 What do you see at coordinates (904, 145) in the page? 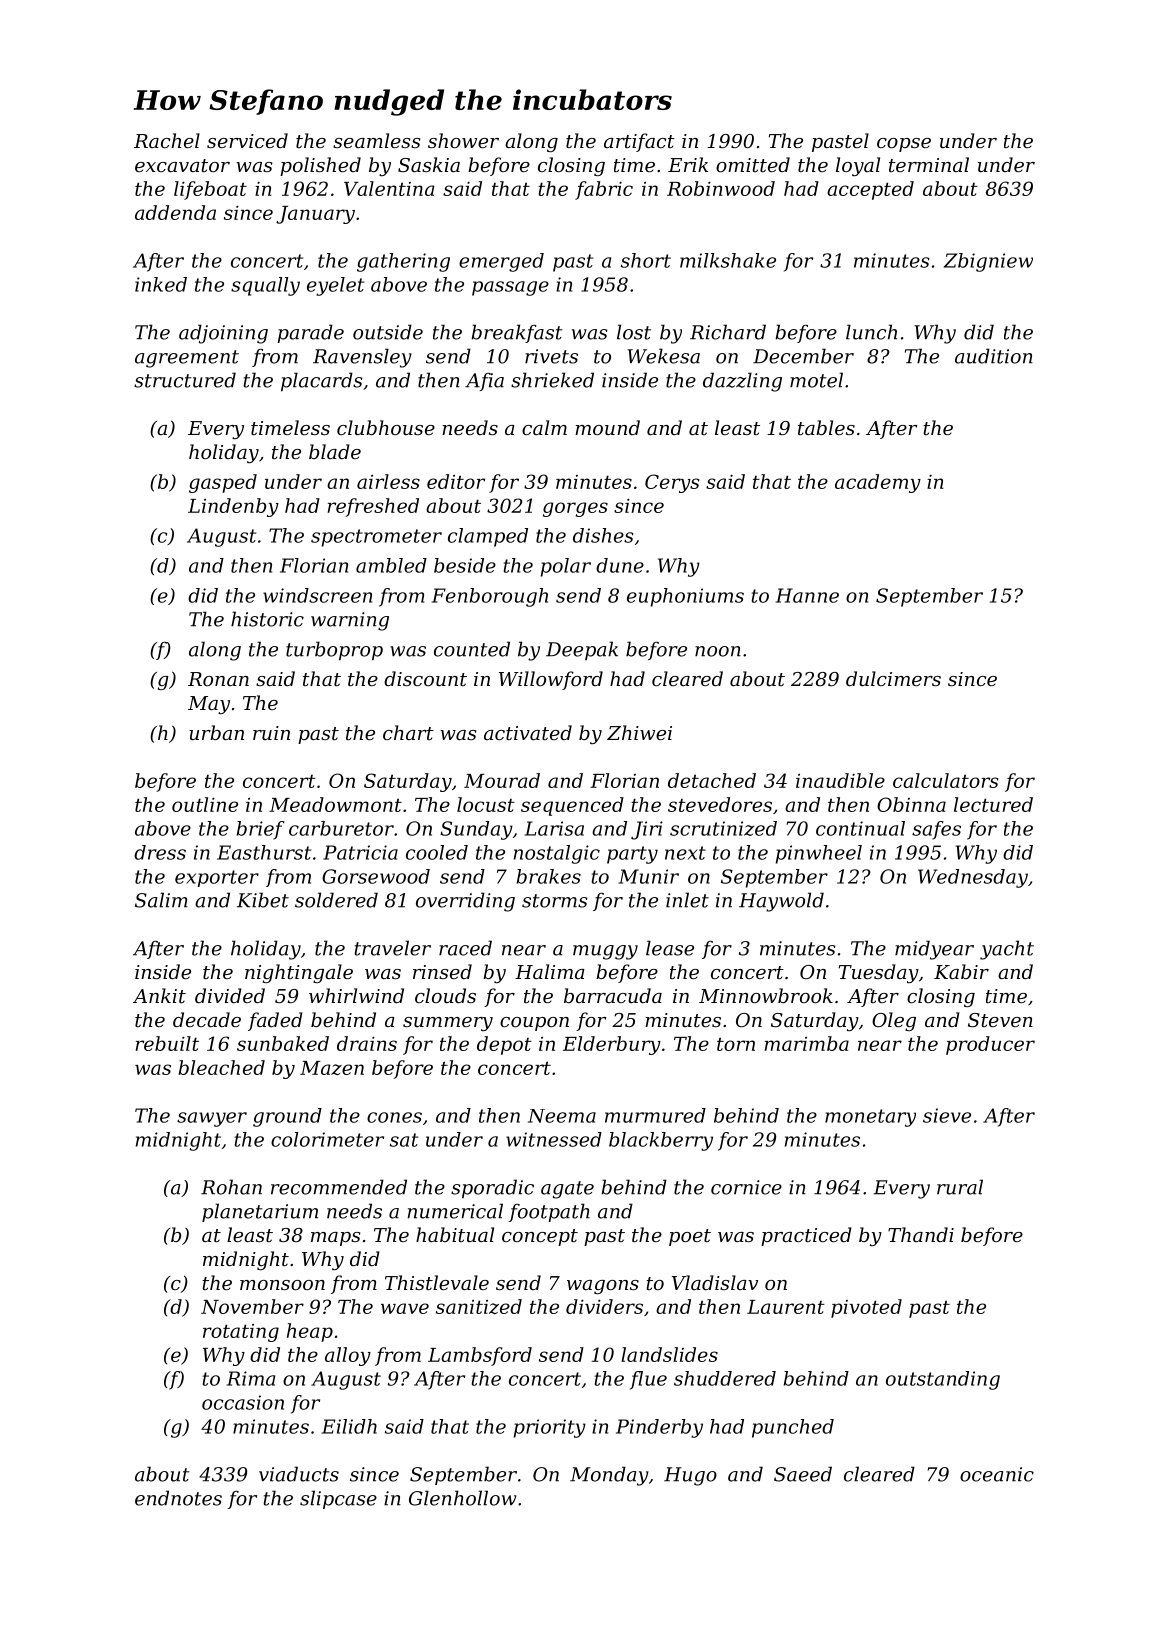
I see `copse` at bounding box center [904, 145].
